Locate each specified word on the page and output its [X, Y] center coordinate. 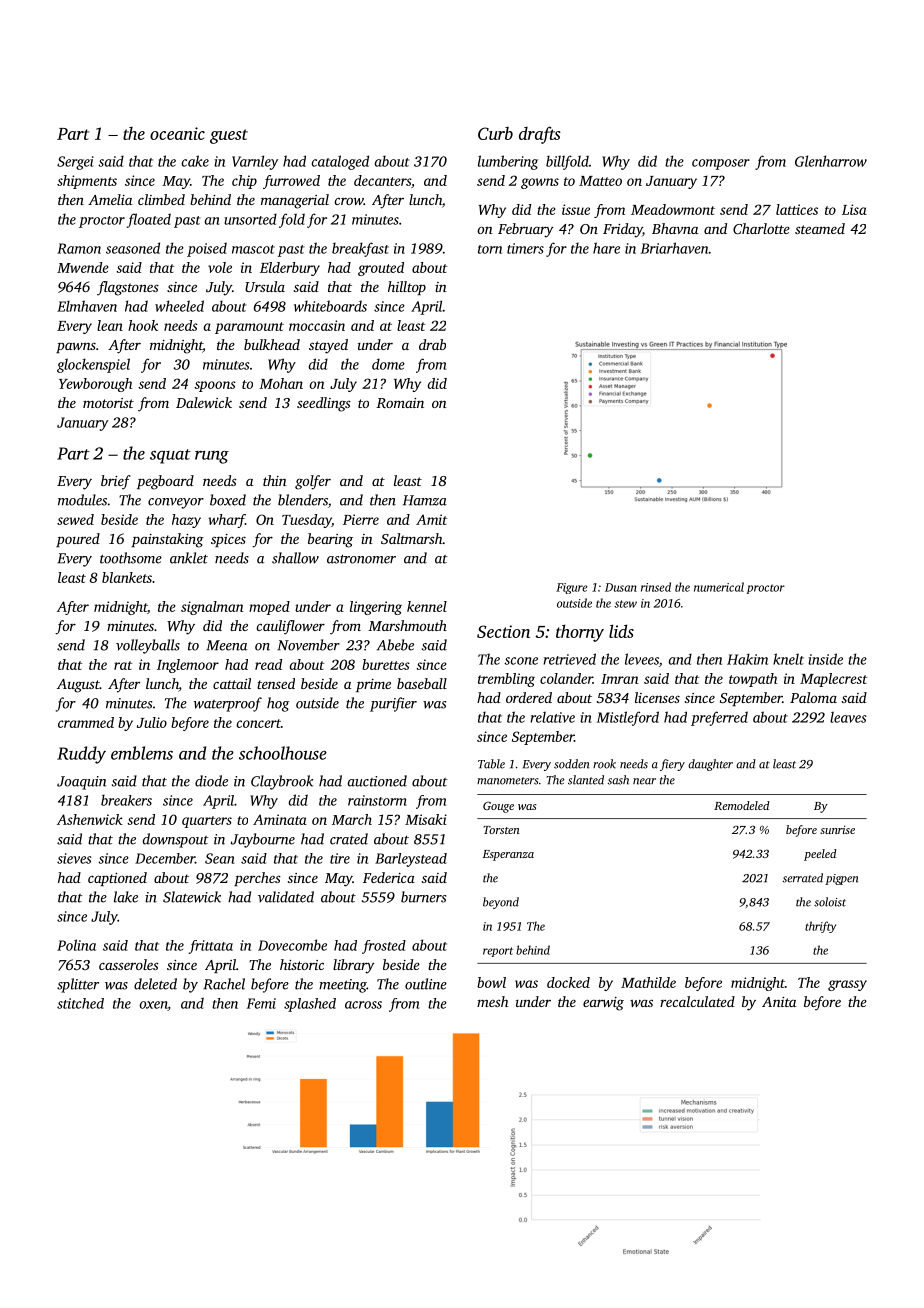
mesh [492, 1001]
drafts [540, 135]
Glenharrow [831, 161]
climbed [161, 199]
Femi [261, 1003]
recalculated [697, 1001]
